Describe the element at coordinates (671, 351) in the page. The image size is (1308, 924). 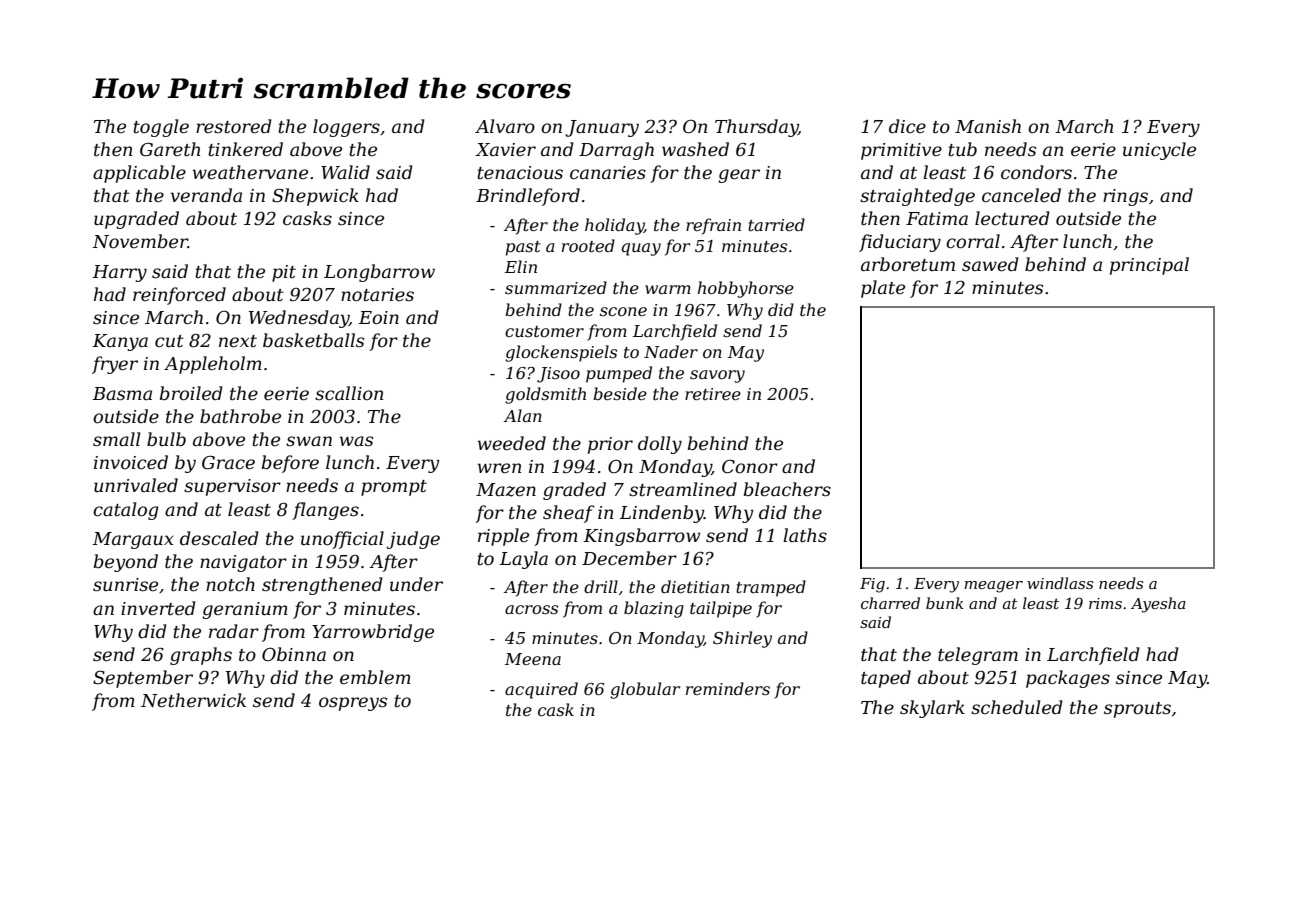
I see `Nader` at that location.
